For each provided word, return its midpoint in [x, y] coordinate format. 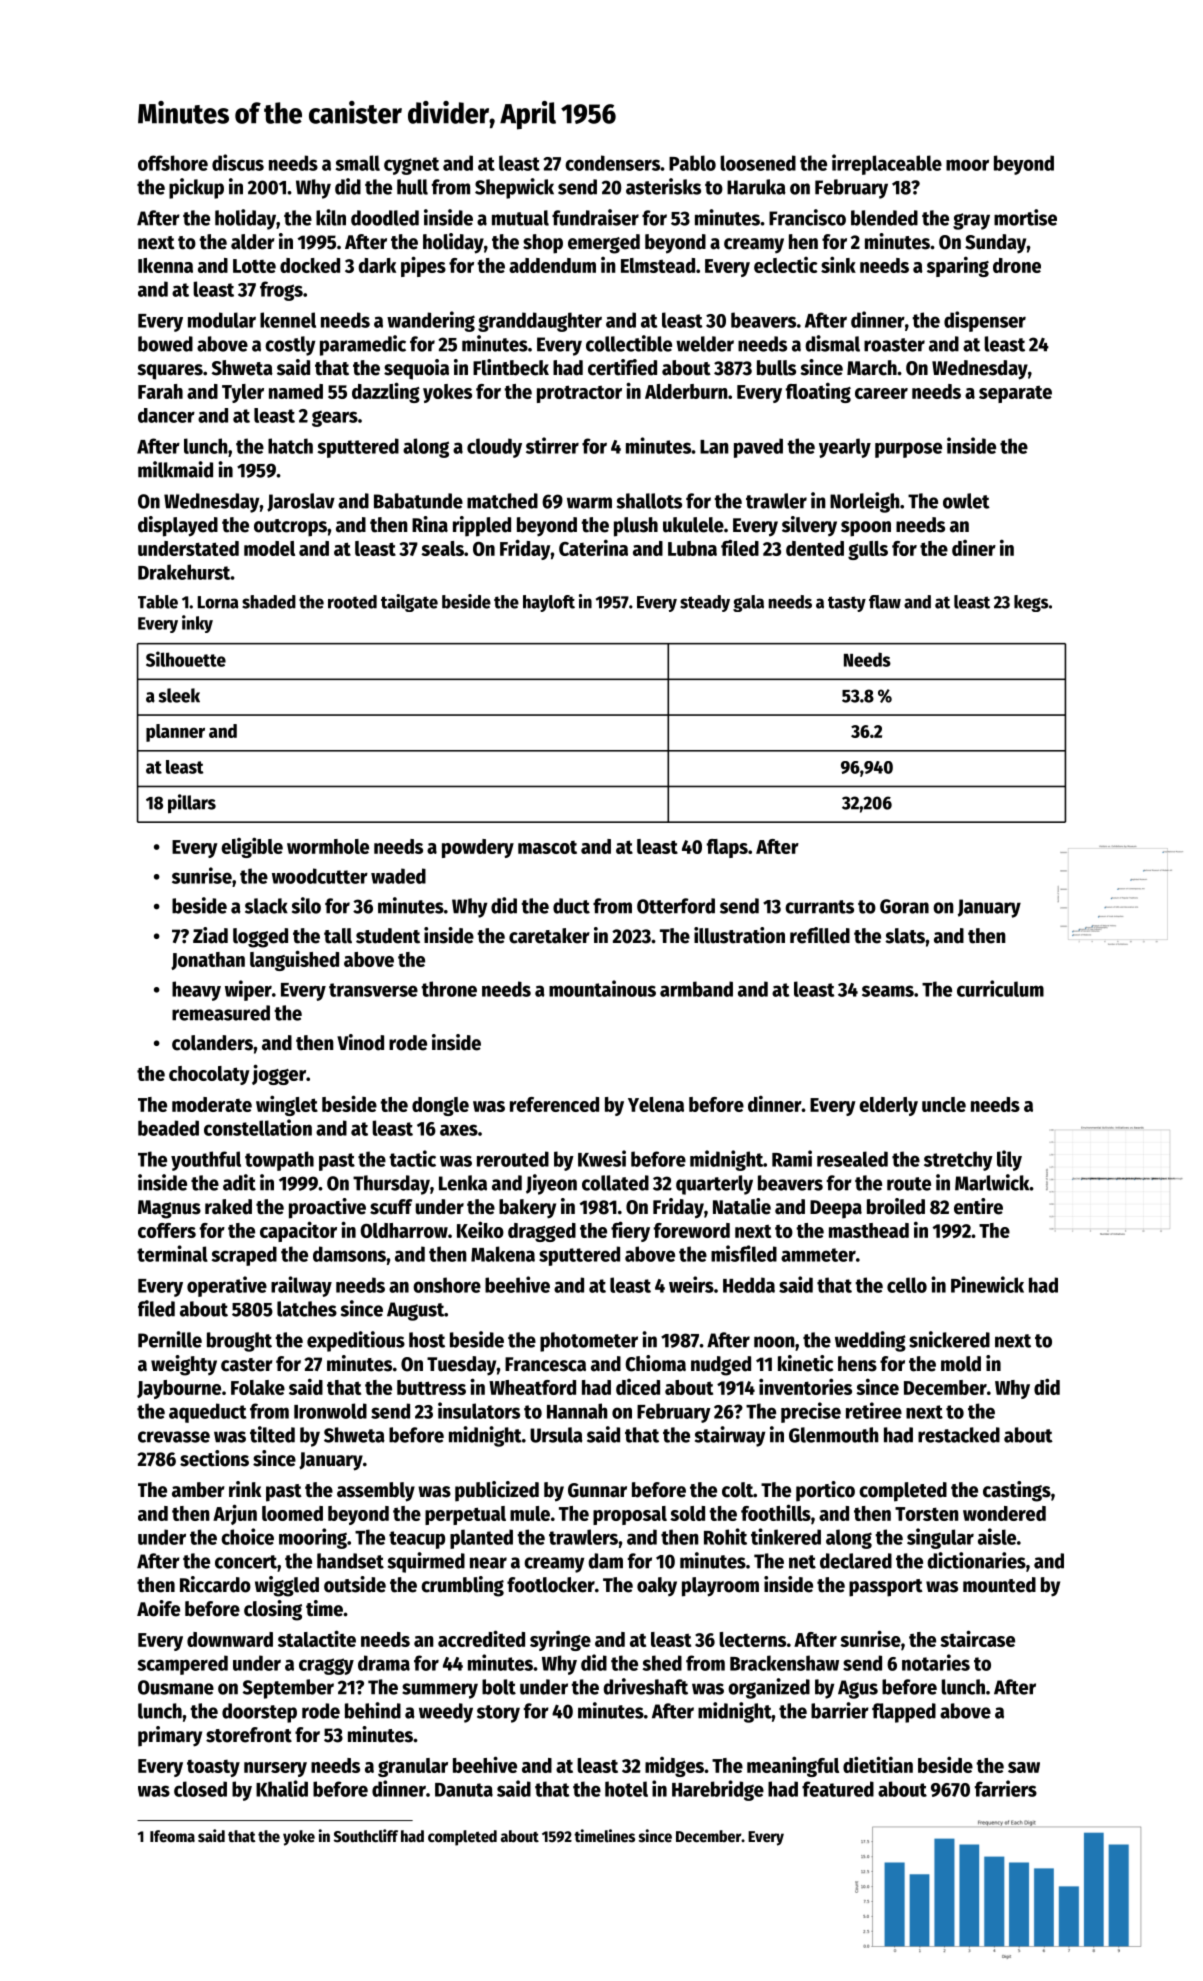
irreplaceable [887, 164]
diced [638, 1387]
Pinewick [987, 1284]
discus [238, 162]
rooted [352, 602]
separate [1015, 394]
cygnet [411, 166]
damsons [349, 1254]
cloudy [494, 448]
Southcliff [366, 1836]
